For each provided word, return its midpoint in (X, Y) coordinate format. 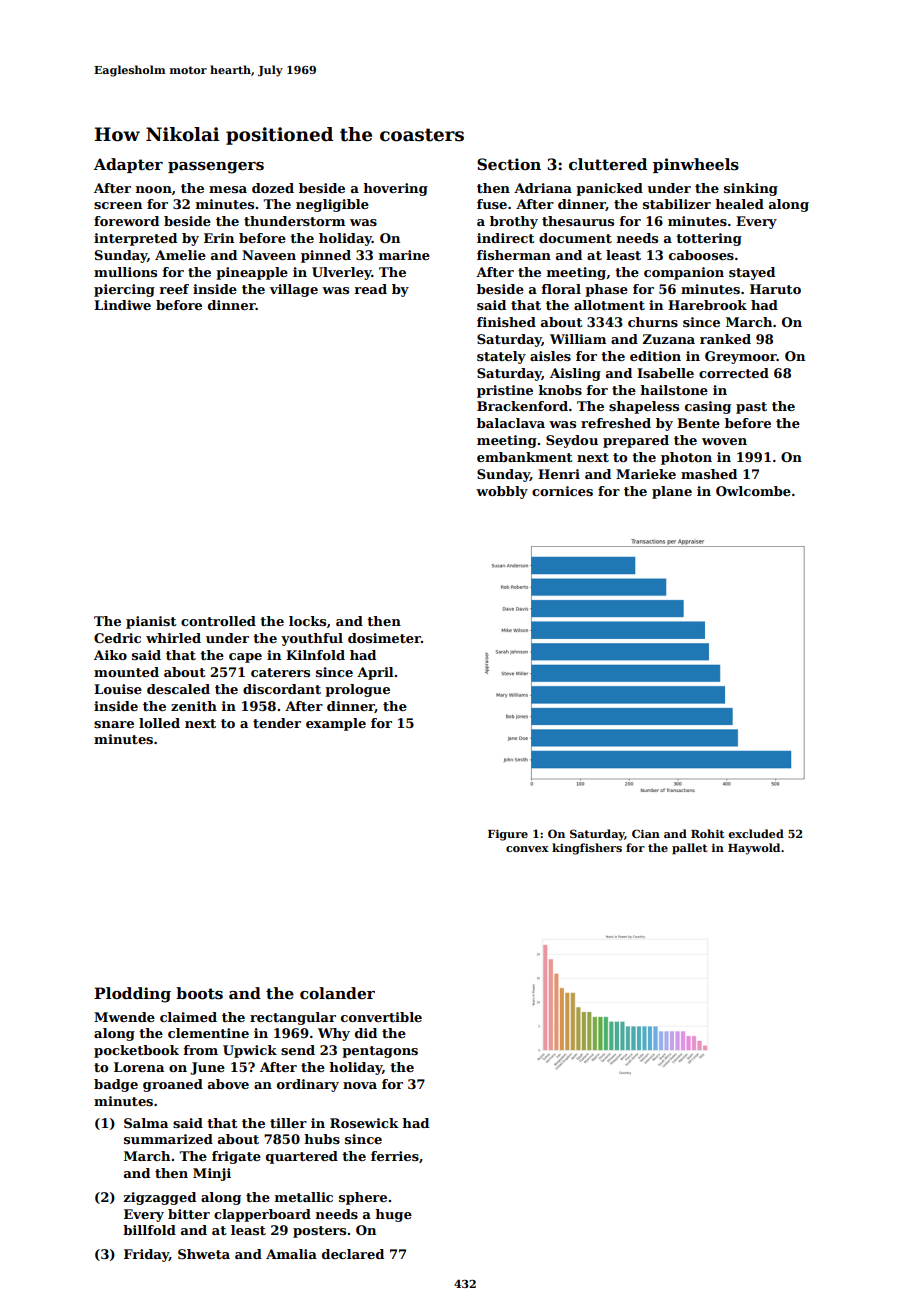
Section (509, 164)
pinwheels (696, 165)
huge (393, 1215)
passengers (216, 168)
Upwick (250, 1051)
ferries (395, 1156)
